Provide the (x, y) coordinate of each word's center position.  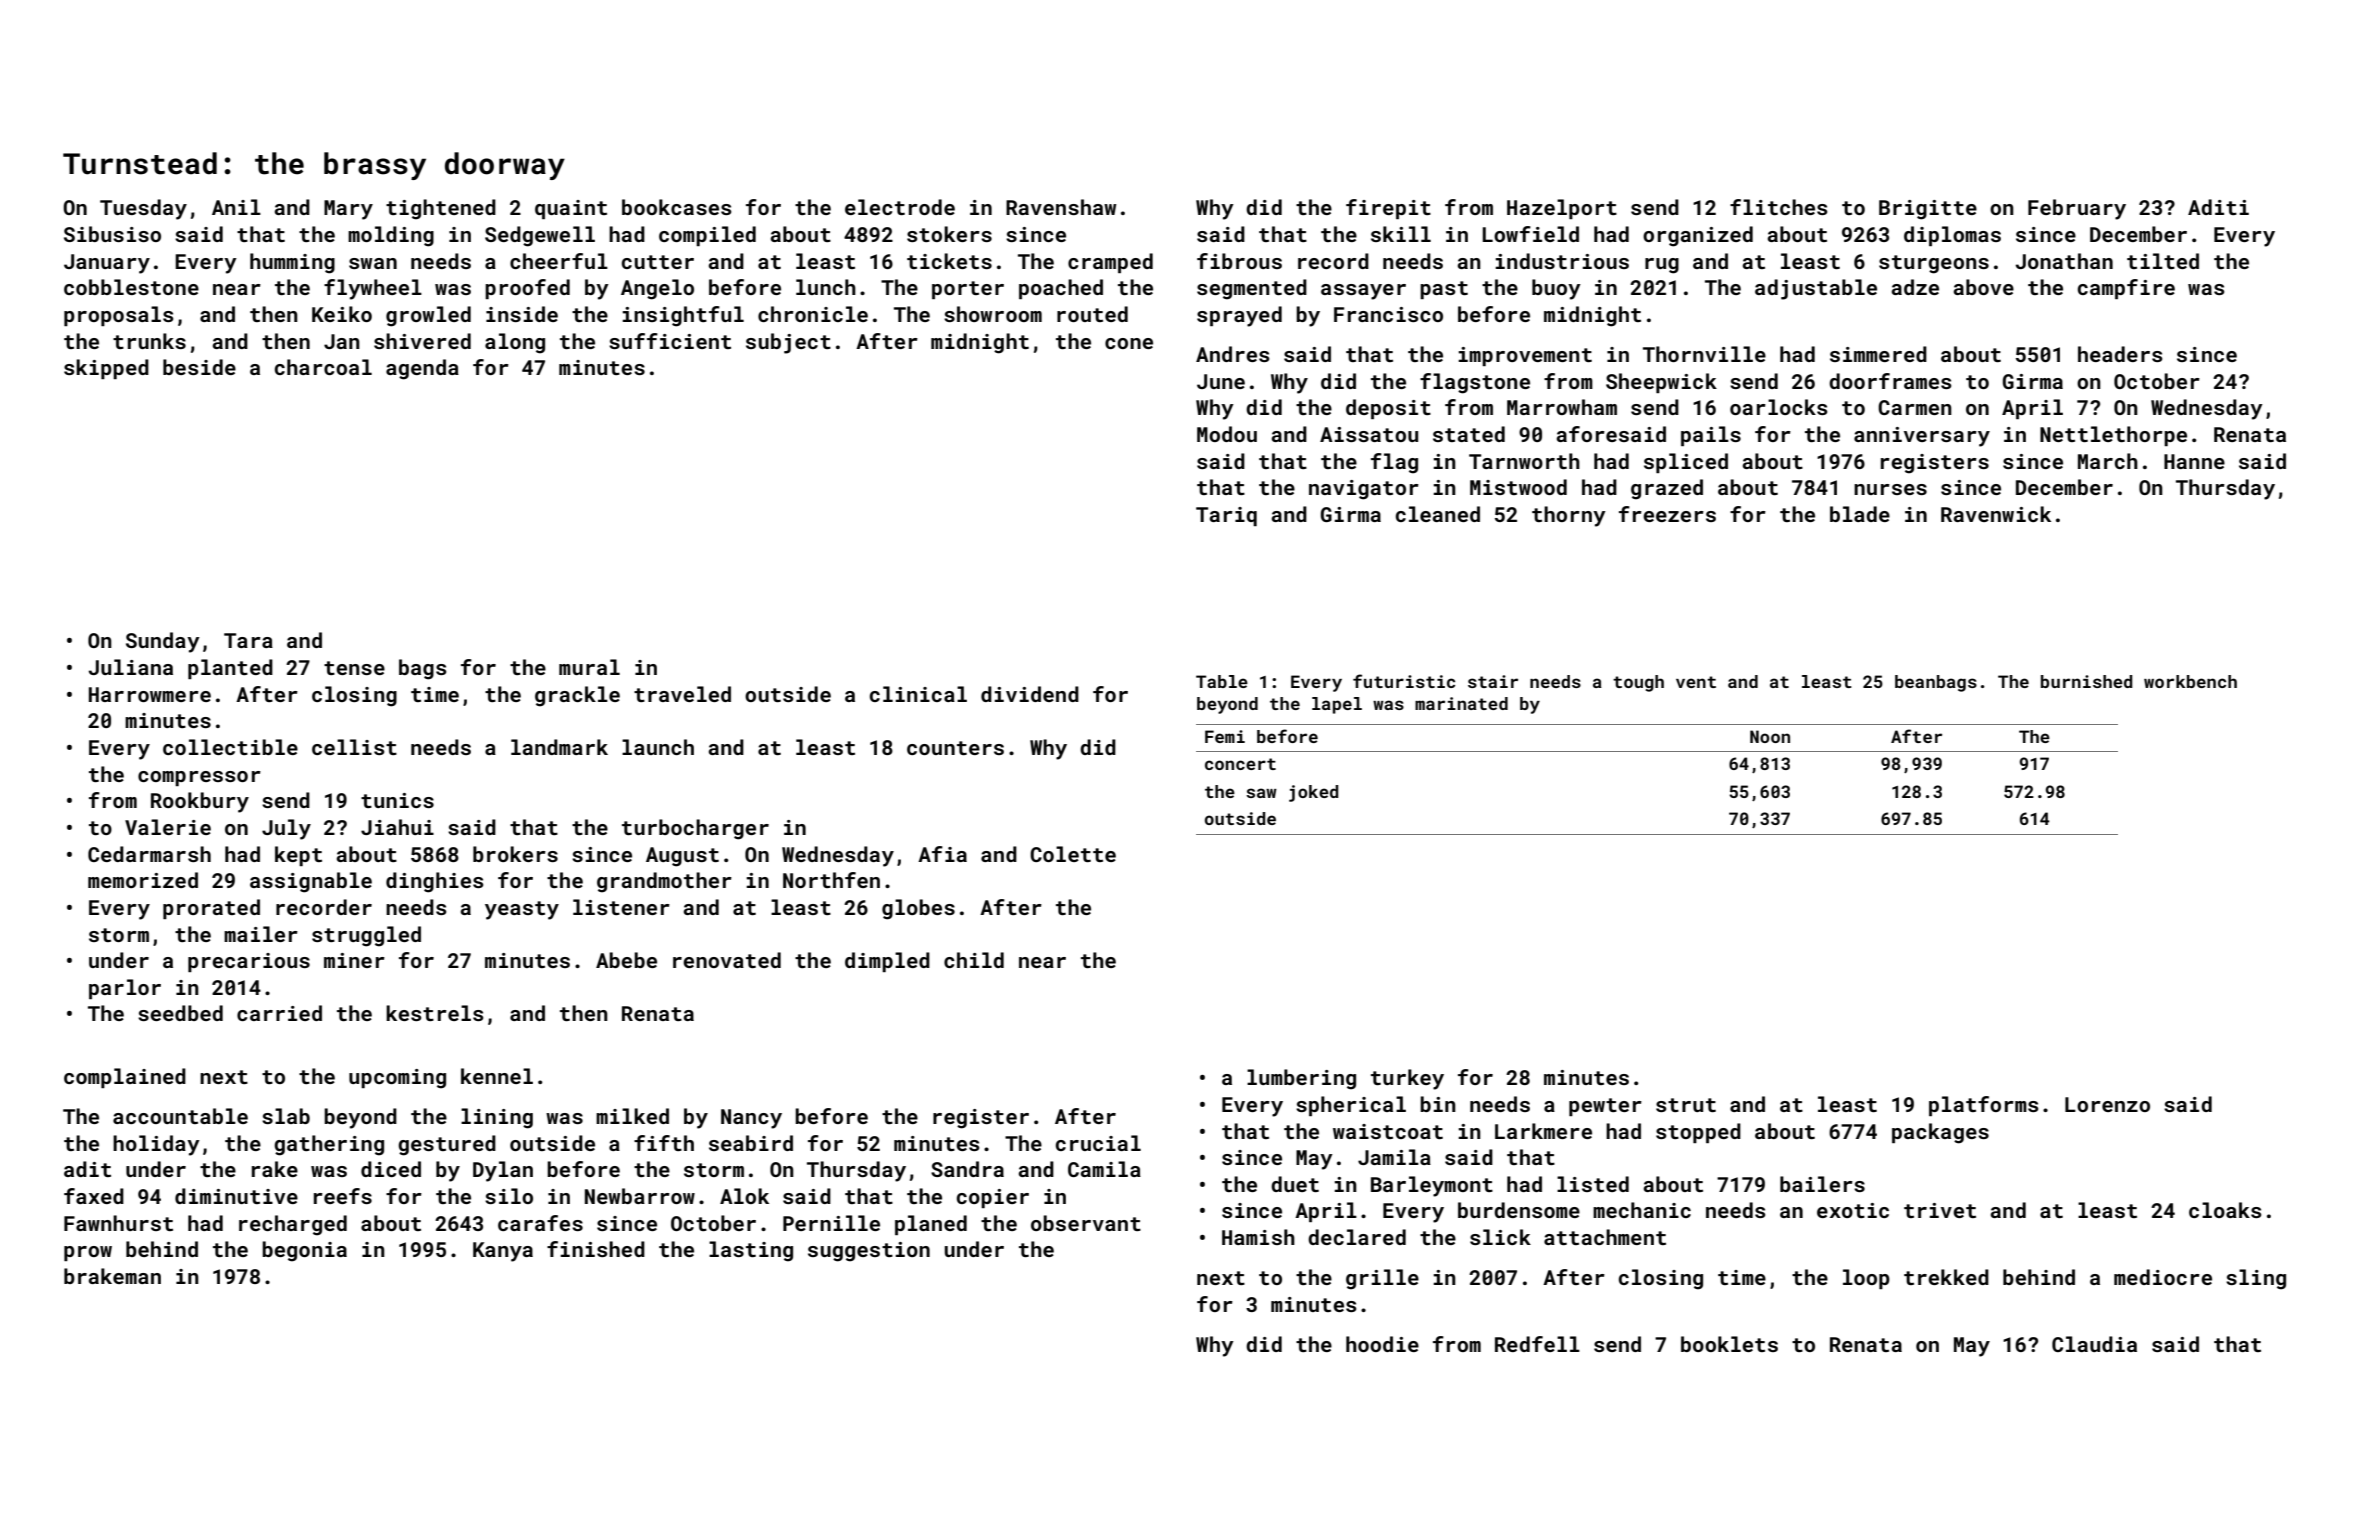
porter (968, 290)
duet (1295, 1184)
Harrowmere (150, 694)
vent (1696, 682)
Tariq (1226, 516)
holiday (156, 1145)
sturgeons (1934, 264)
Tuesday (143, 209)
